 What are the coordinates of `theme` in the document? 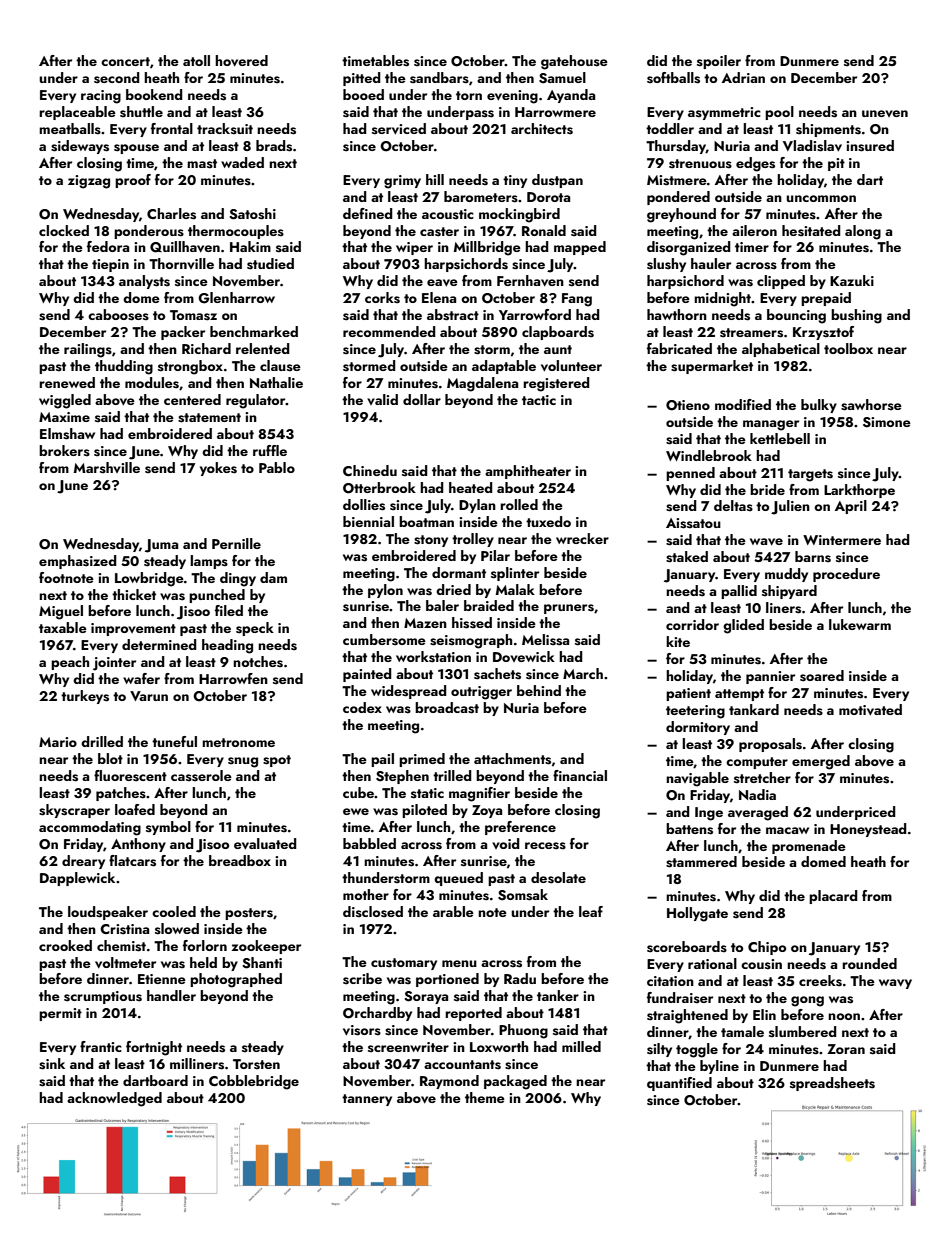 It's located at (485, 1097).
